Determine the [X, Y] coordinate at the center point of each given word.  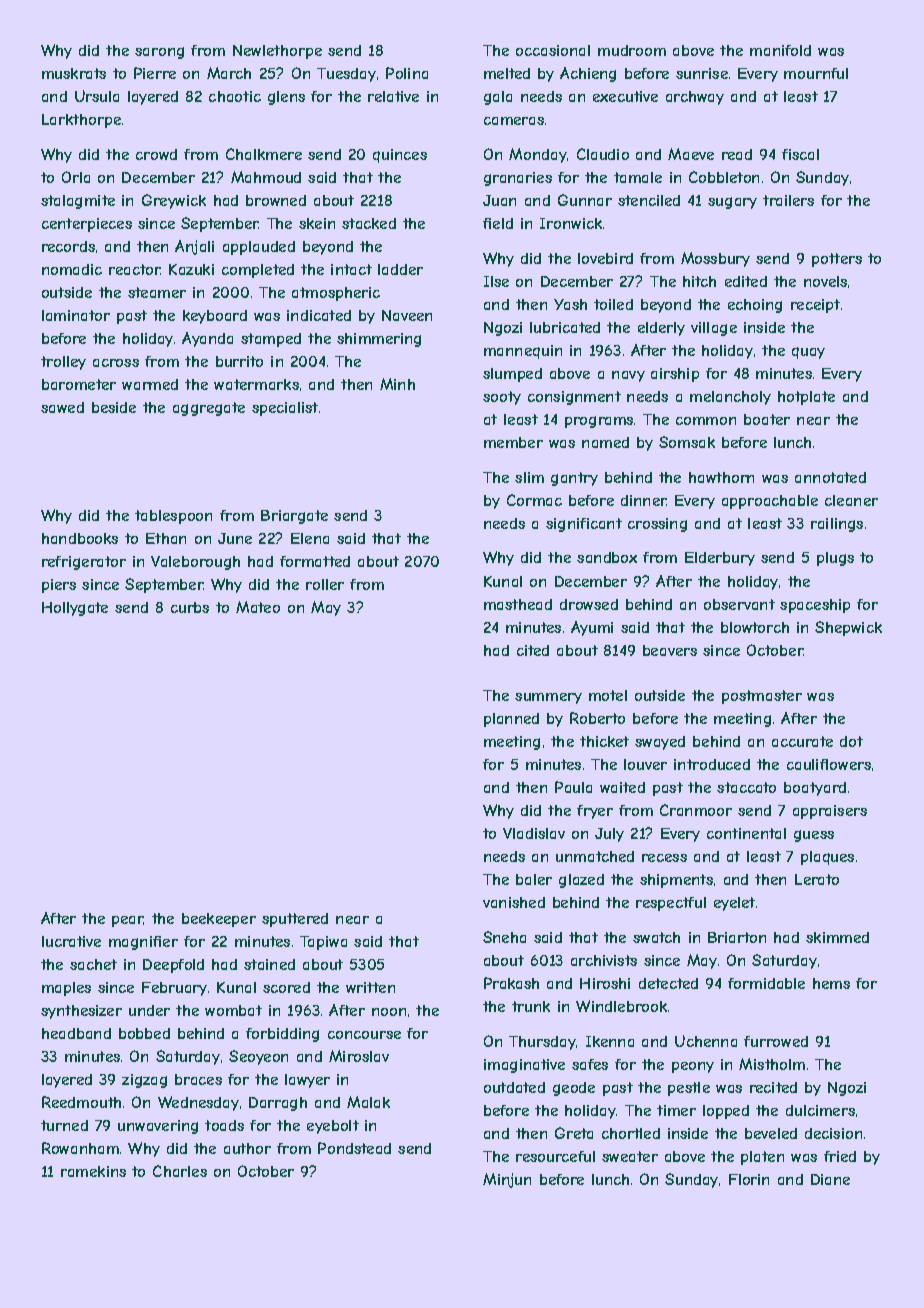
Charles [180, 1171]
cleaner [851, 500]
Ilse [496, 281]
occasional [553, 50]
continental [746, 833]
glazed [581, 881]
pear [128, 921]
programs [599, 422]
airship [675, 375]
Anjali [194, 247]
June [235, 538]
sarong [159, 53]
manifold [780, 50]
